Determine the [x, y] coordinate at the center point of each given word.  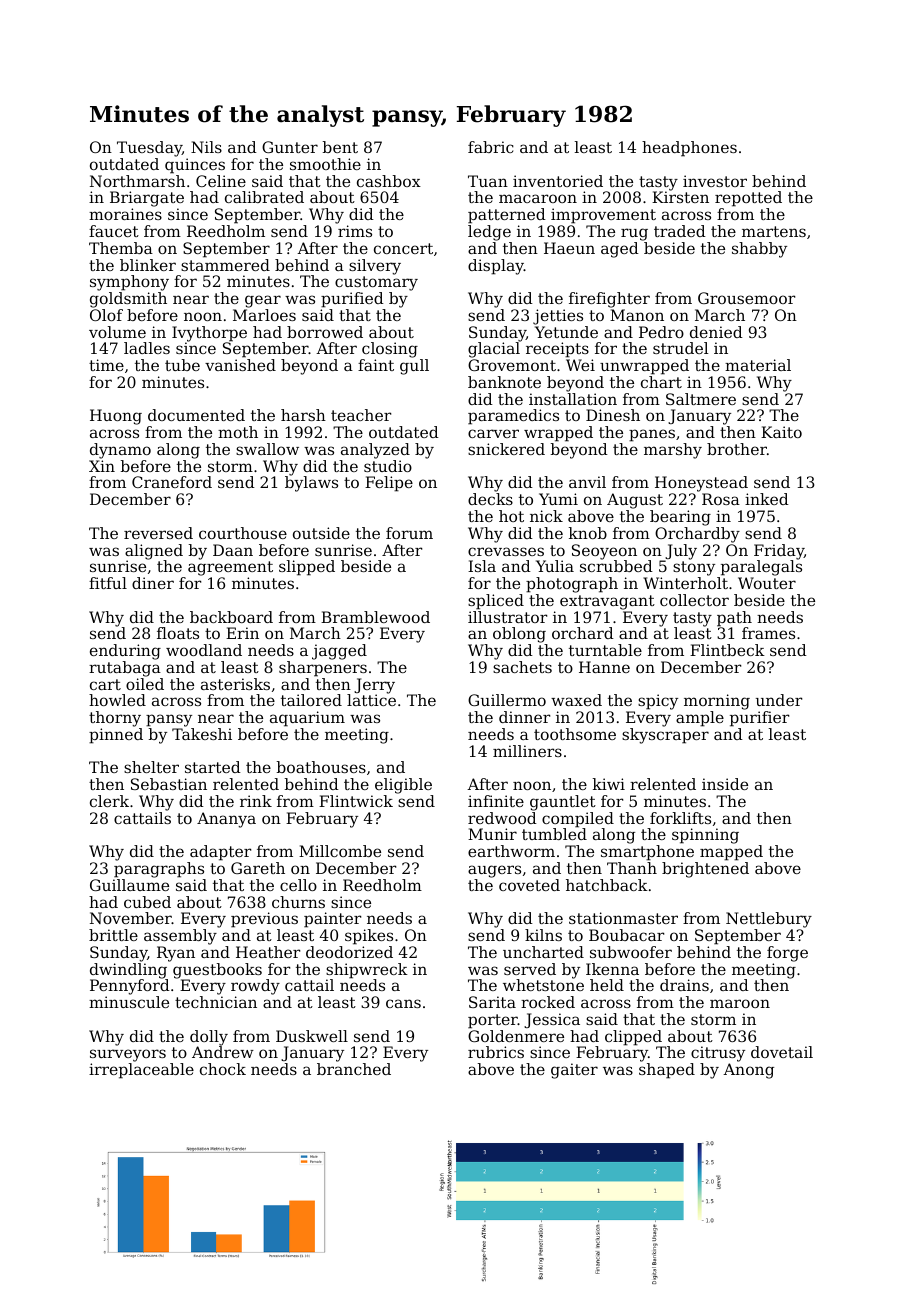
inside [725, 784]
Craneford [172, 482]
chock [223, 1069]
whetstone [543, 985]
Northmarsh [137, 181]
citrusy [718, 1054]
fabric [491, 147]
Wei [580, 365]
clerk [109, 801]
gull [414, 367]
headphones [689, 149]
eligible [403, 786]
